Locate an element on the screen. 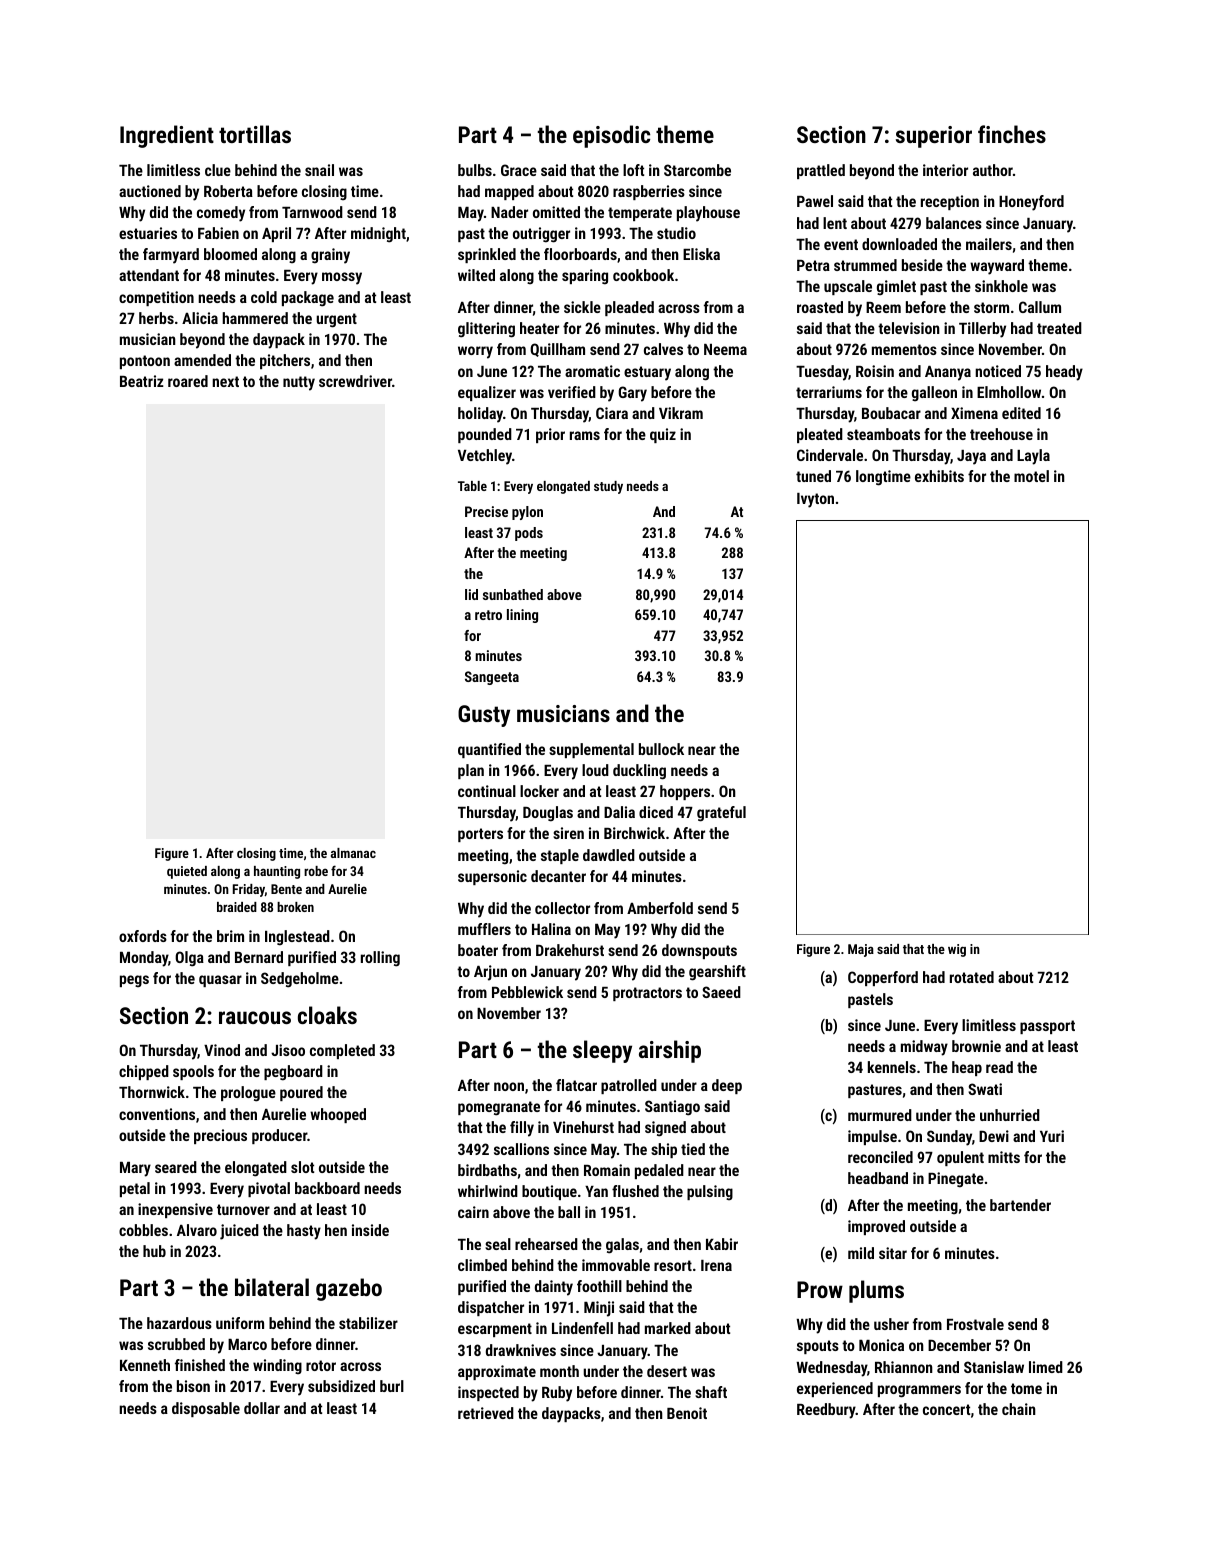 This screenshot has width=1208, height=1563. lining is located at coordinates (522, 616).
